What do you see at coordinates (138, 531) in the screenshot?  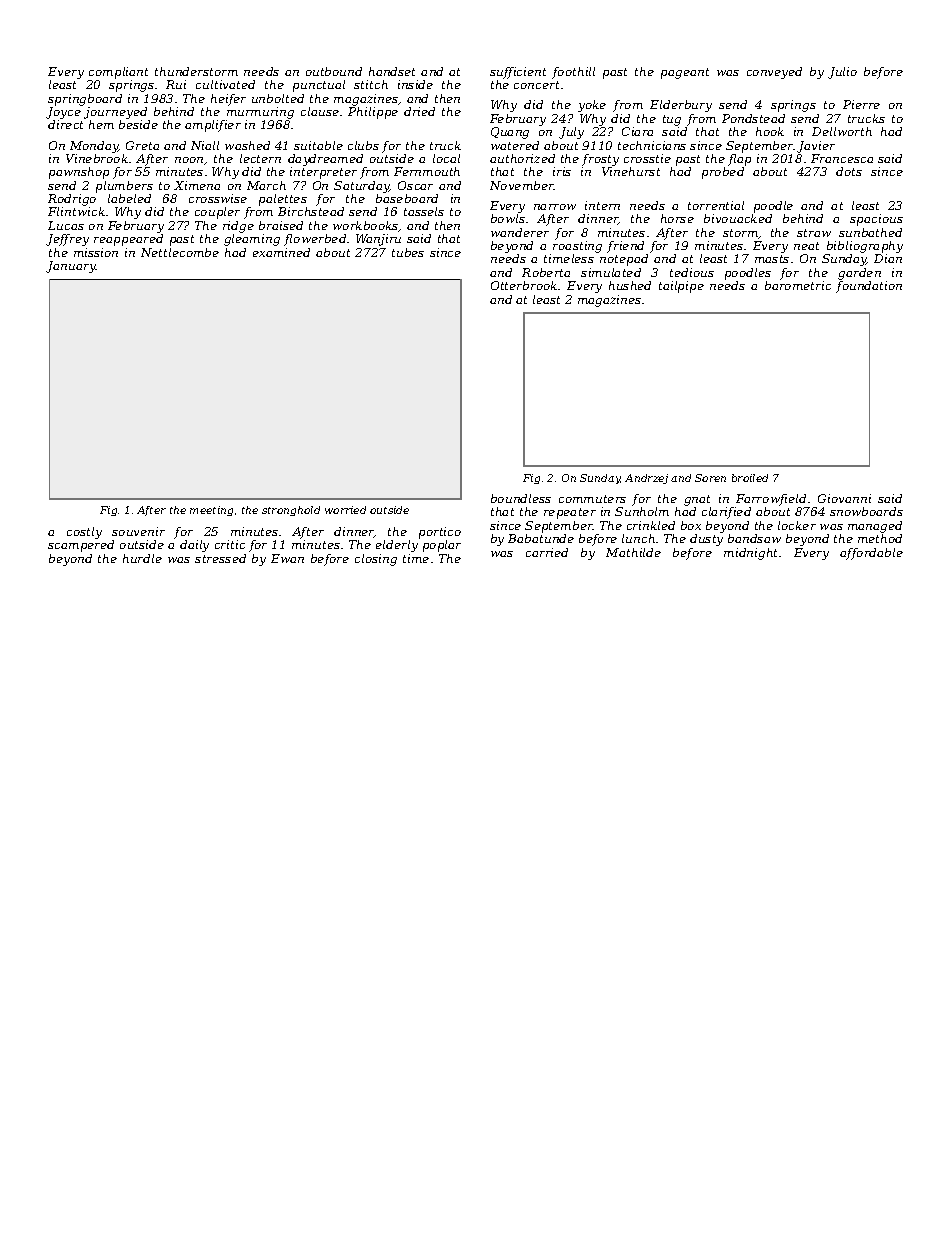 I see `souvenir` at bounding box center [138, 531].
